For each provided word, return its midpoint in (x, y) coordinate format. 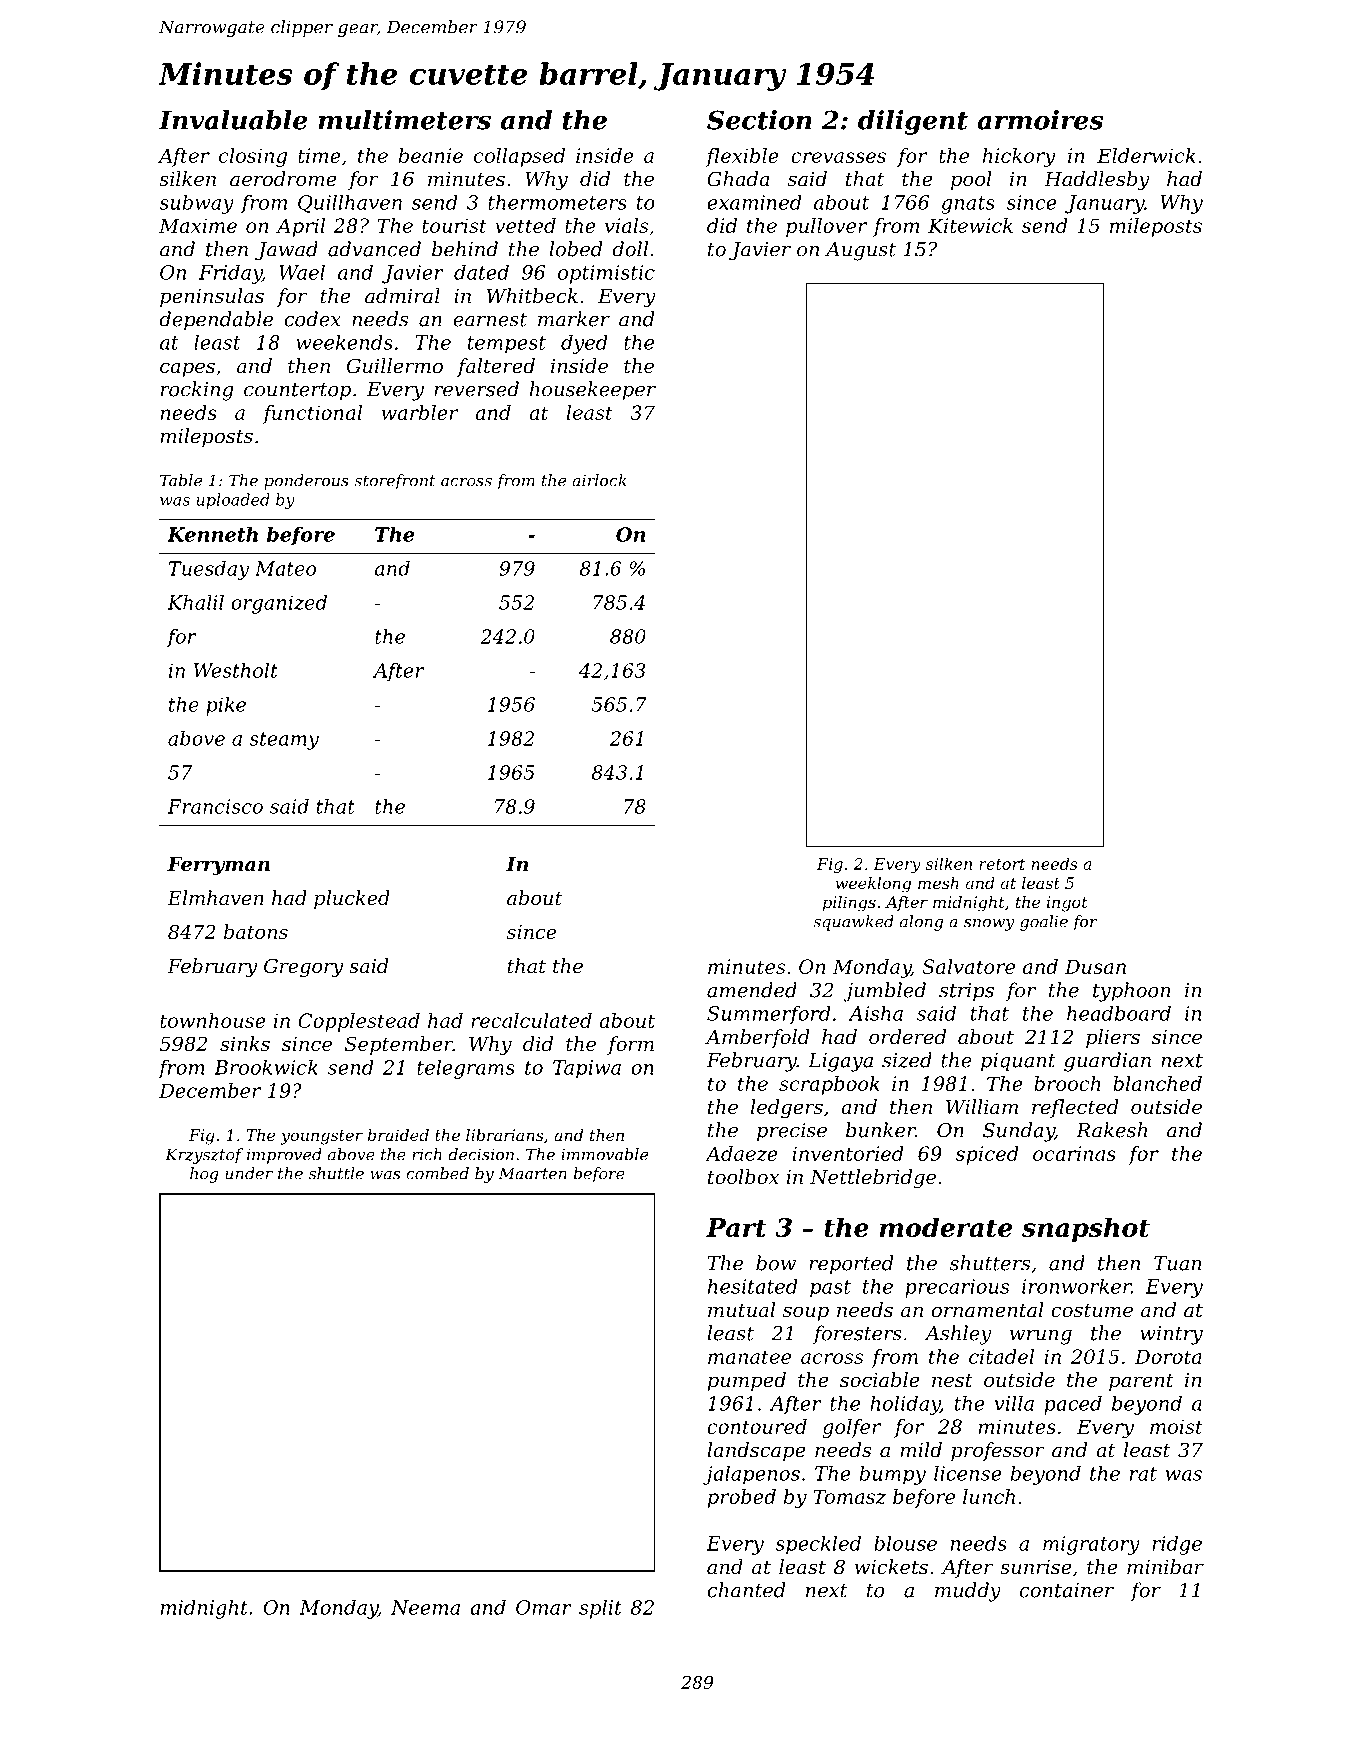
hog (204, 1175)
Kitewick (970, 225)
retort (1002, 864)
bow (776, 1263)
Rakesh (1111, 1130)
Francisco (215, 806)
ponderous (306, 482)
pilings (849, 904)
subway (196, 204)
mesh (938, 883)
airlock (599, 480)
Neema (425, 1607)
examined (754, 202)
